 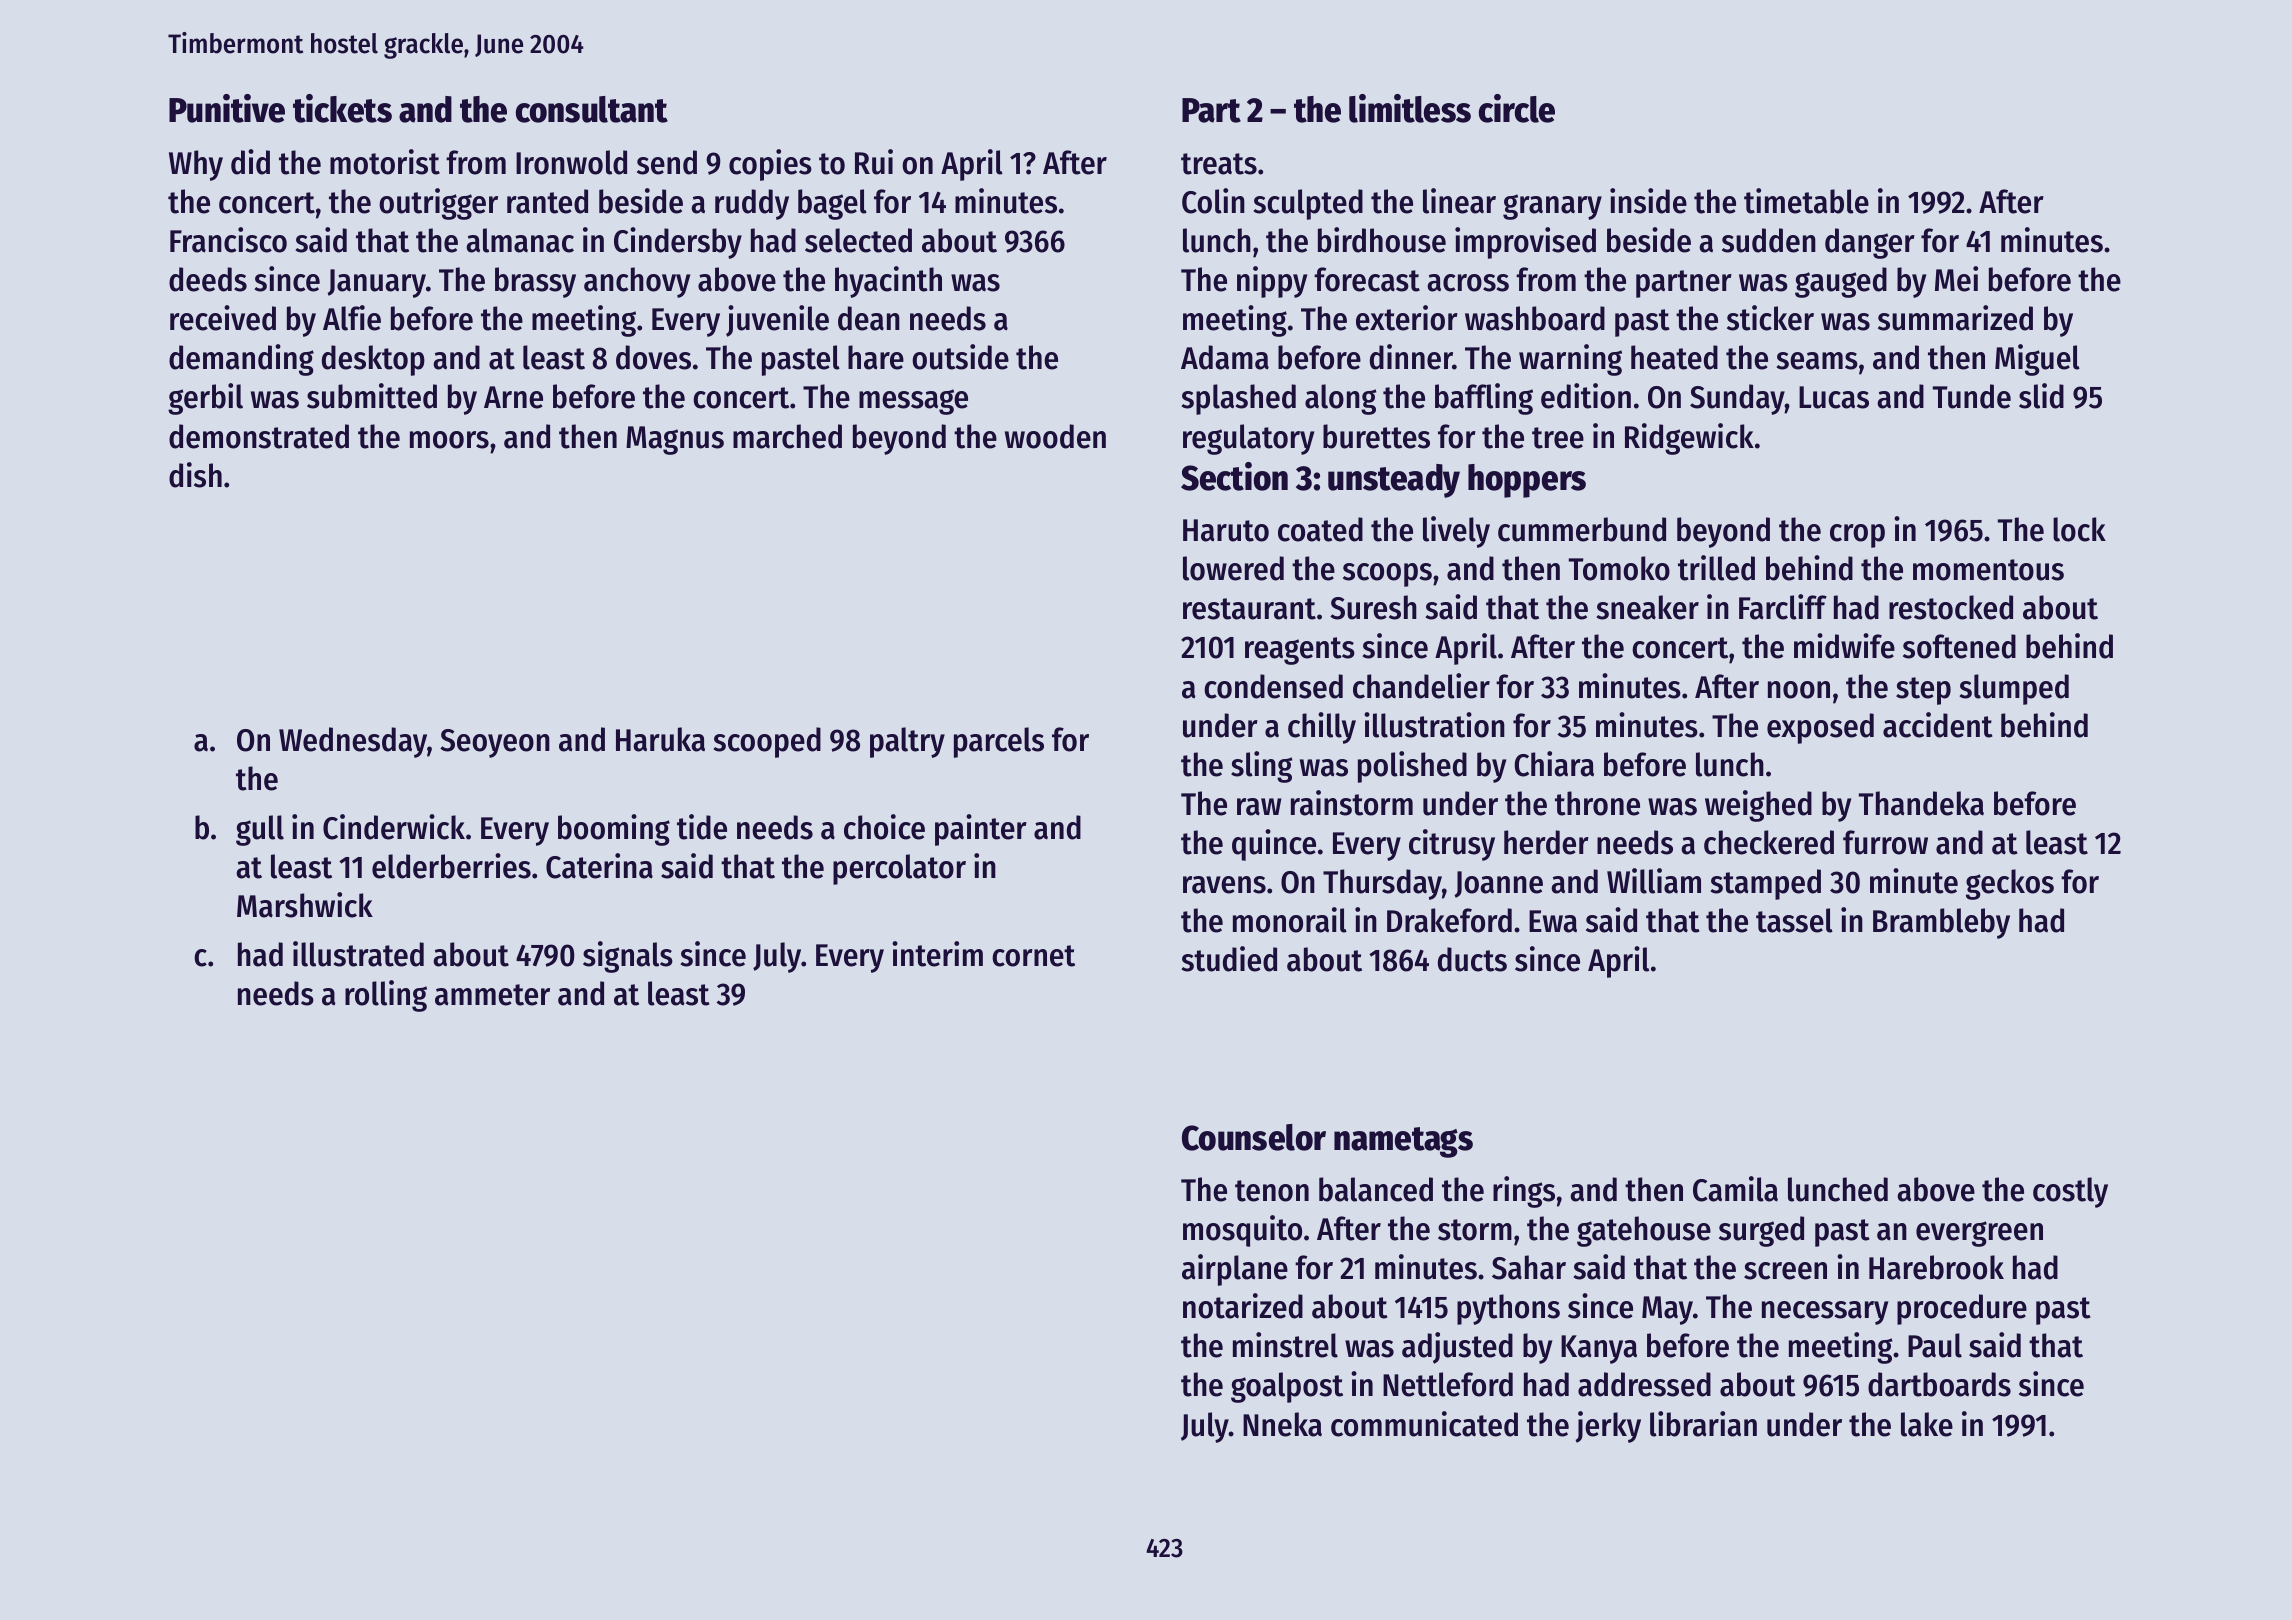 What do you see at coordinates (787, 436) in the image?
I see `marched` at bounding box center [787, 436].
